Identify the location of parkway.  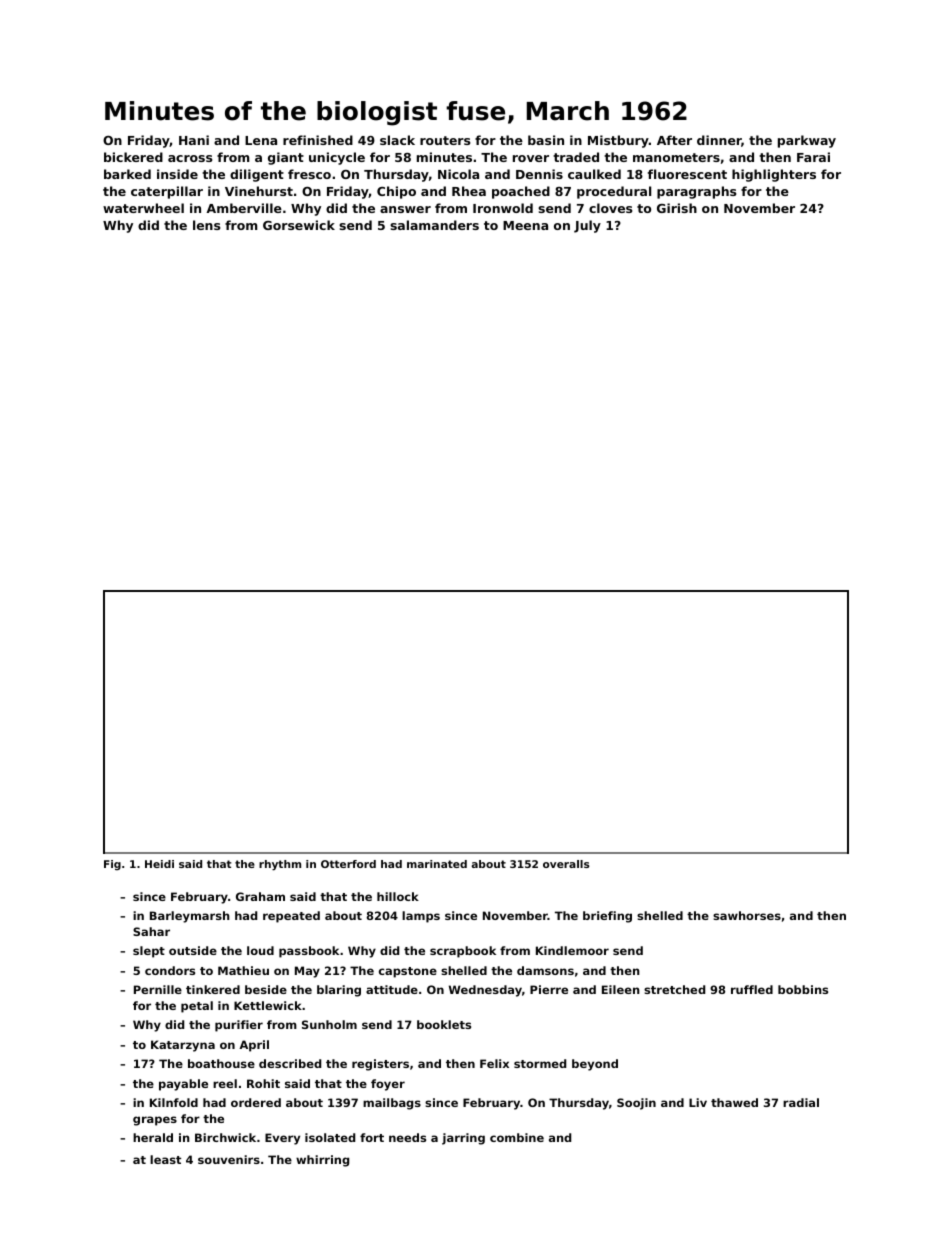
(807, 141).
